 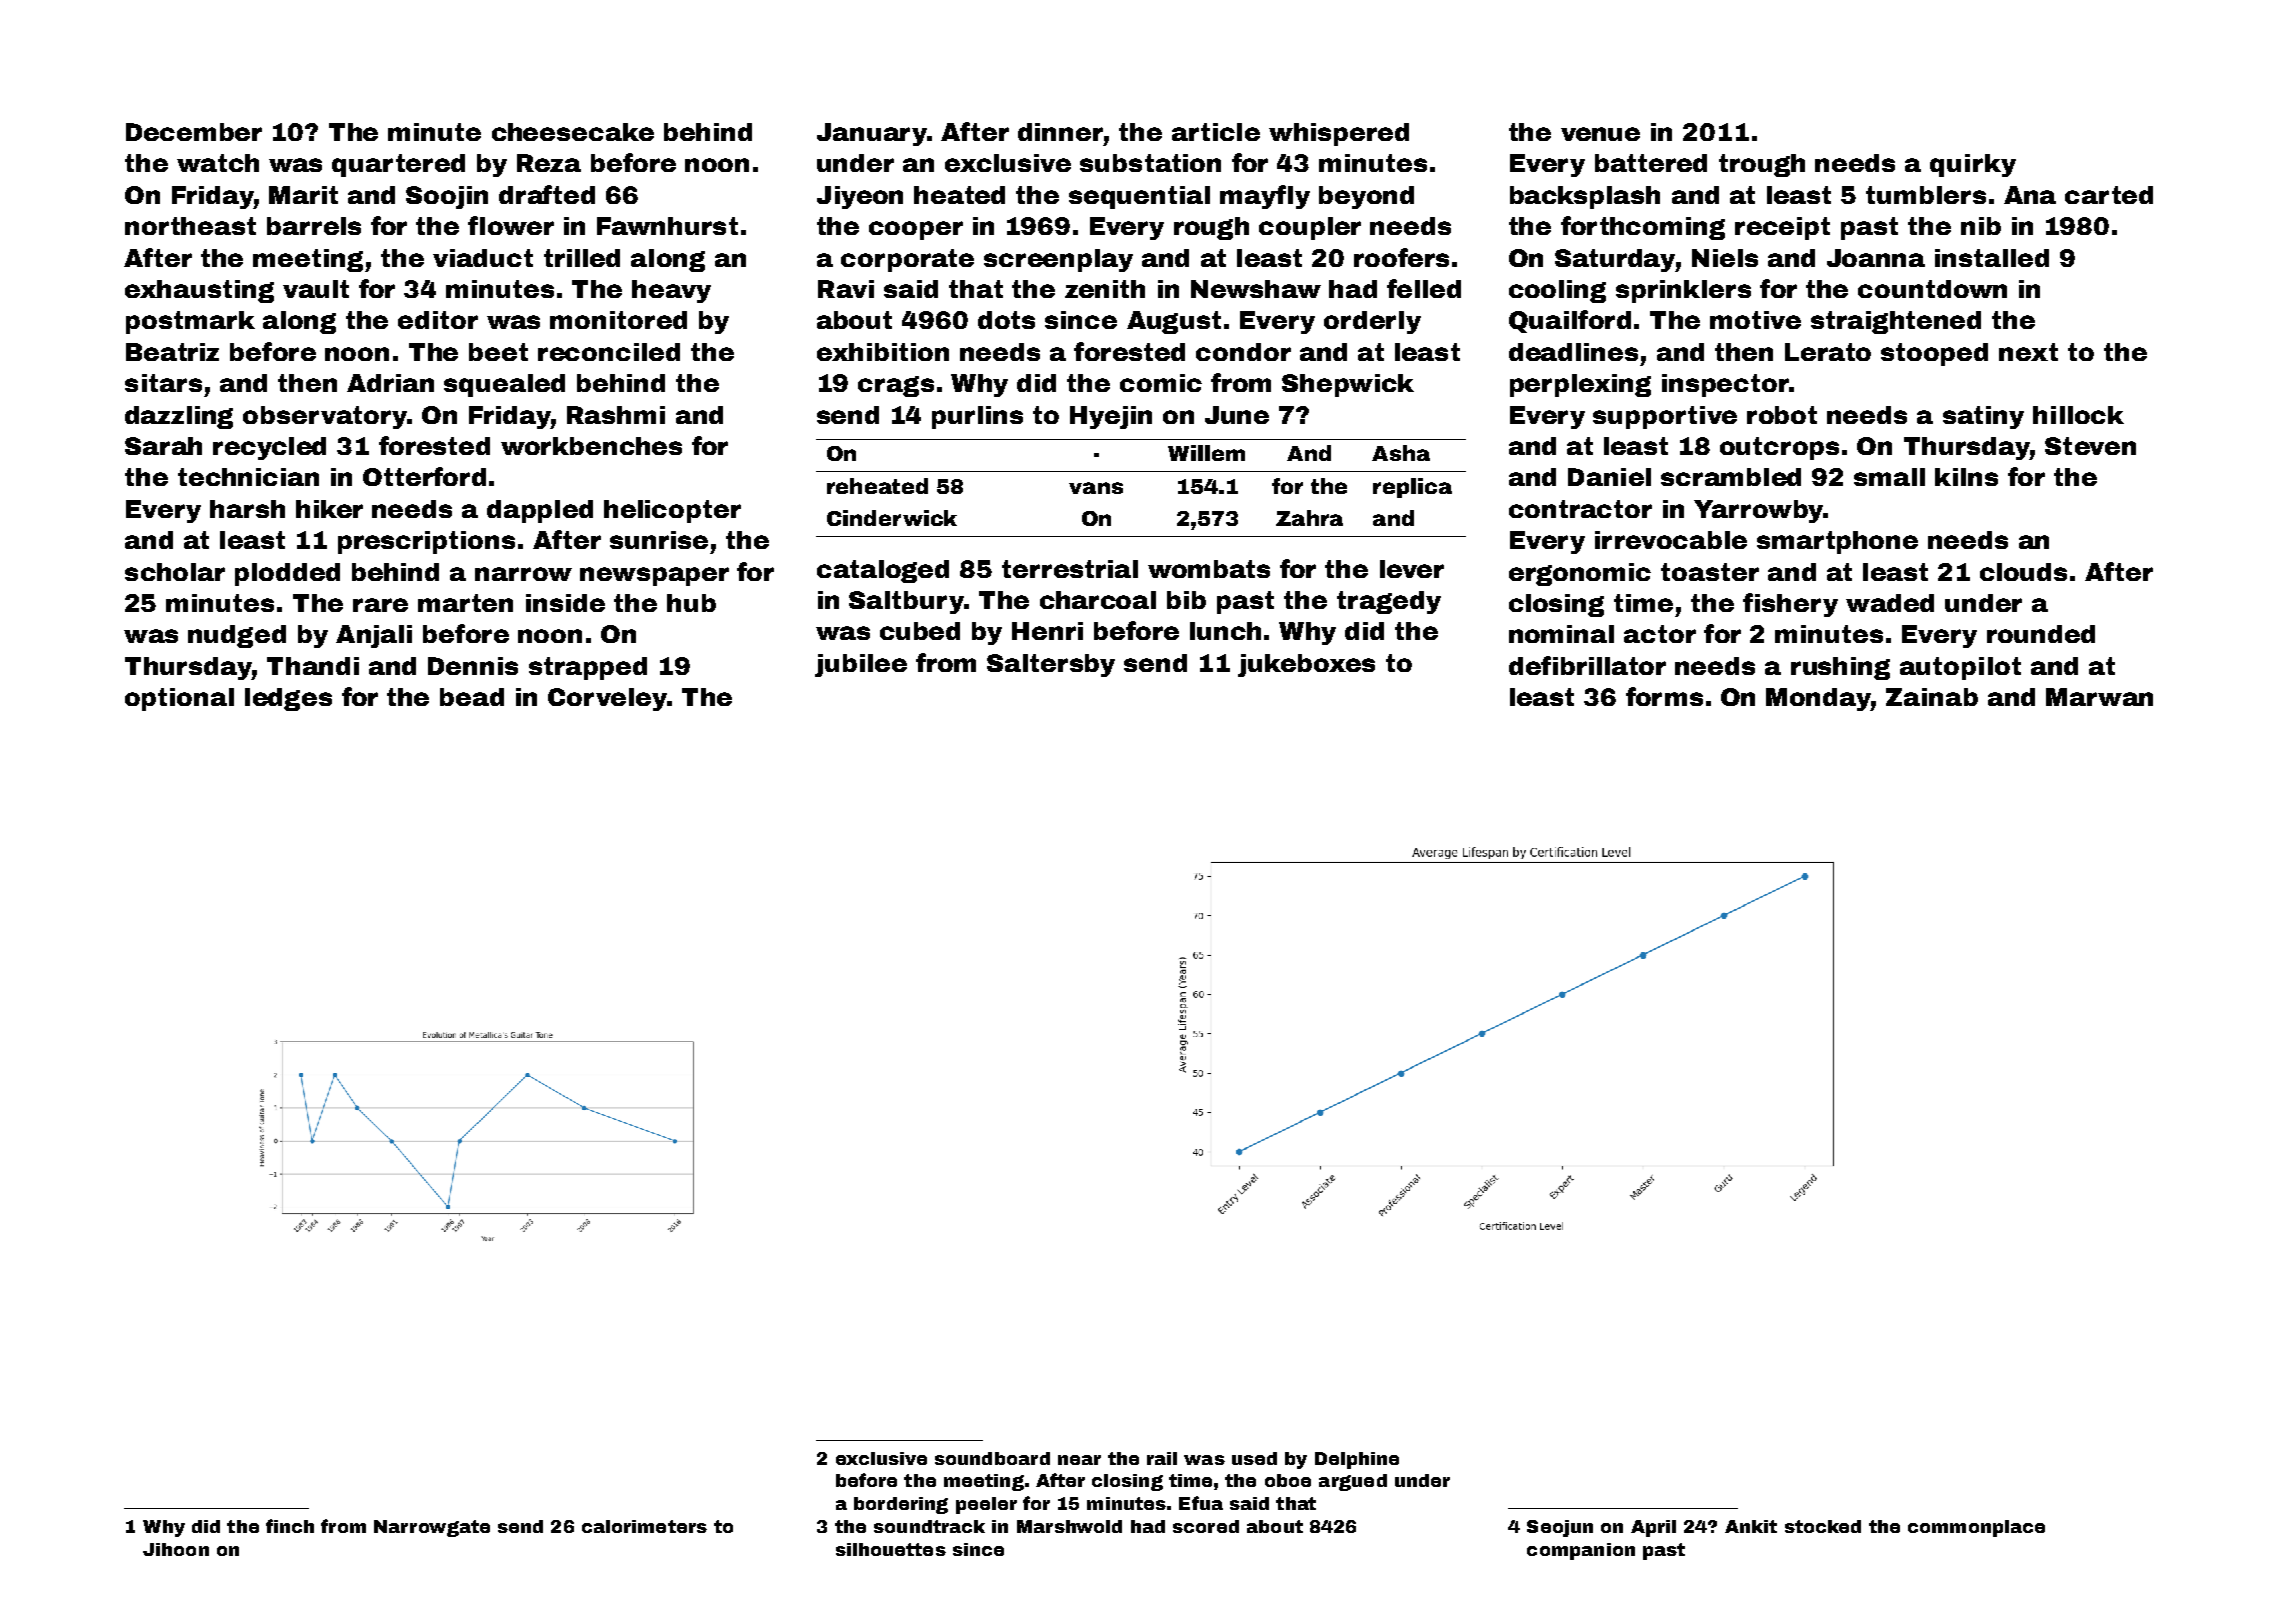 I want to click on wombats, so click(x=1209, y=569).
